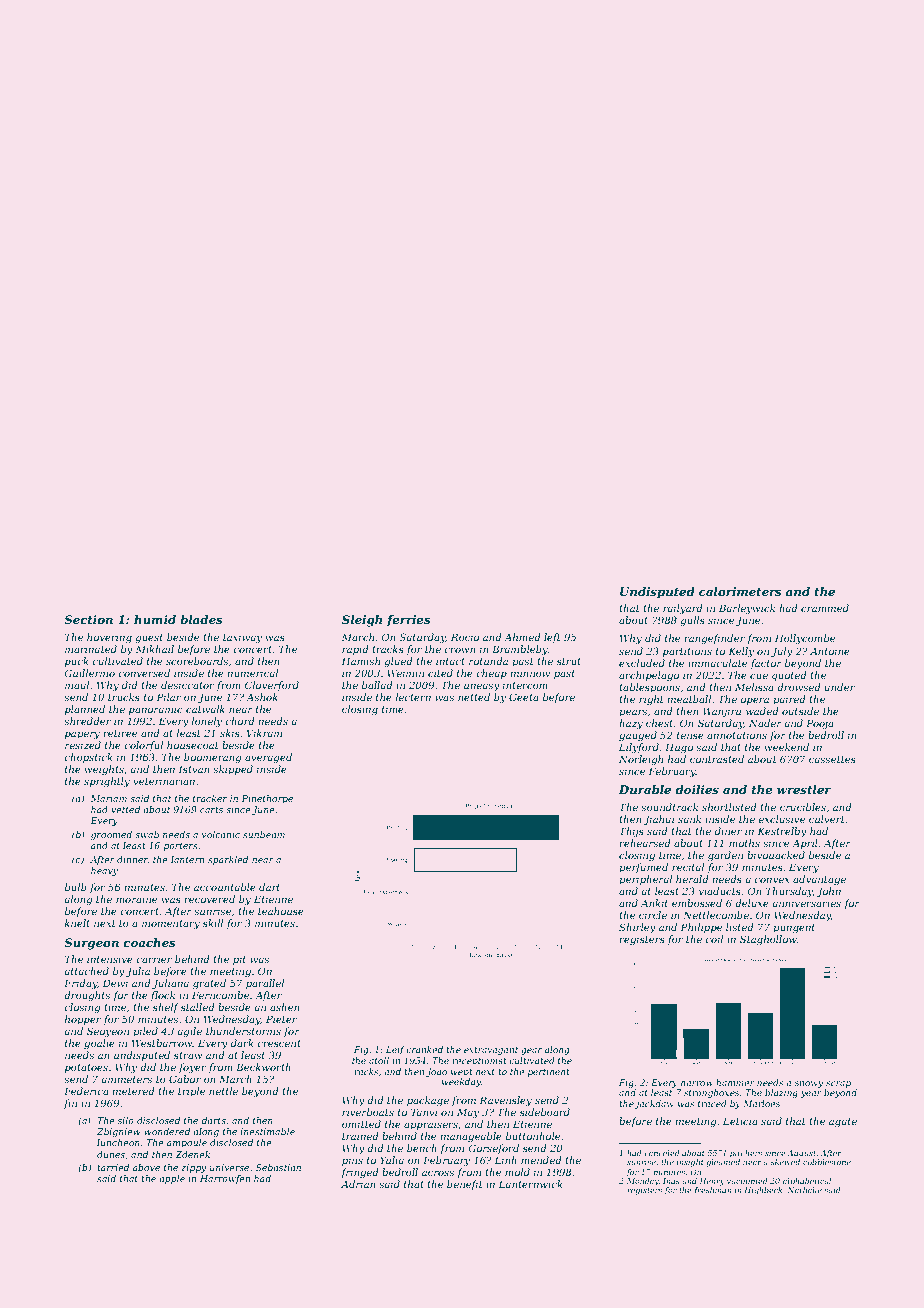  I want to click on Ankit, so click(654, 903).
